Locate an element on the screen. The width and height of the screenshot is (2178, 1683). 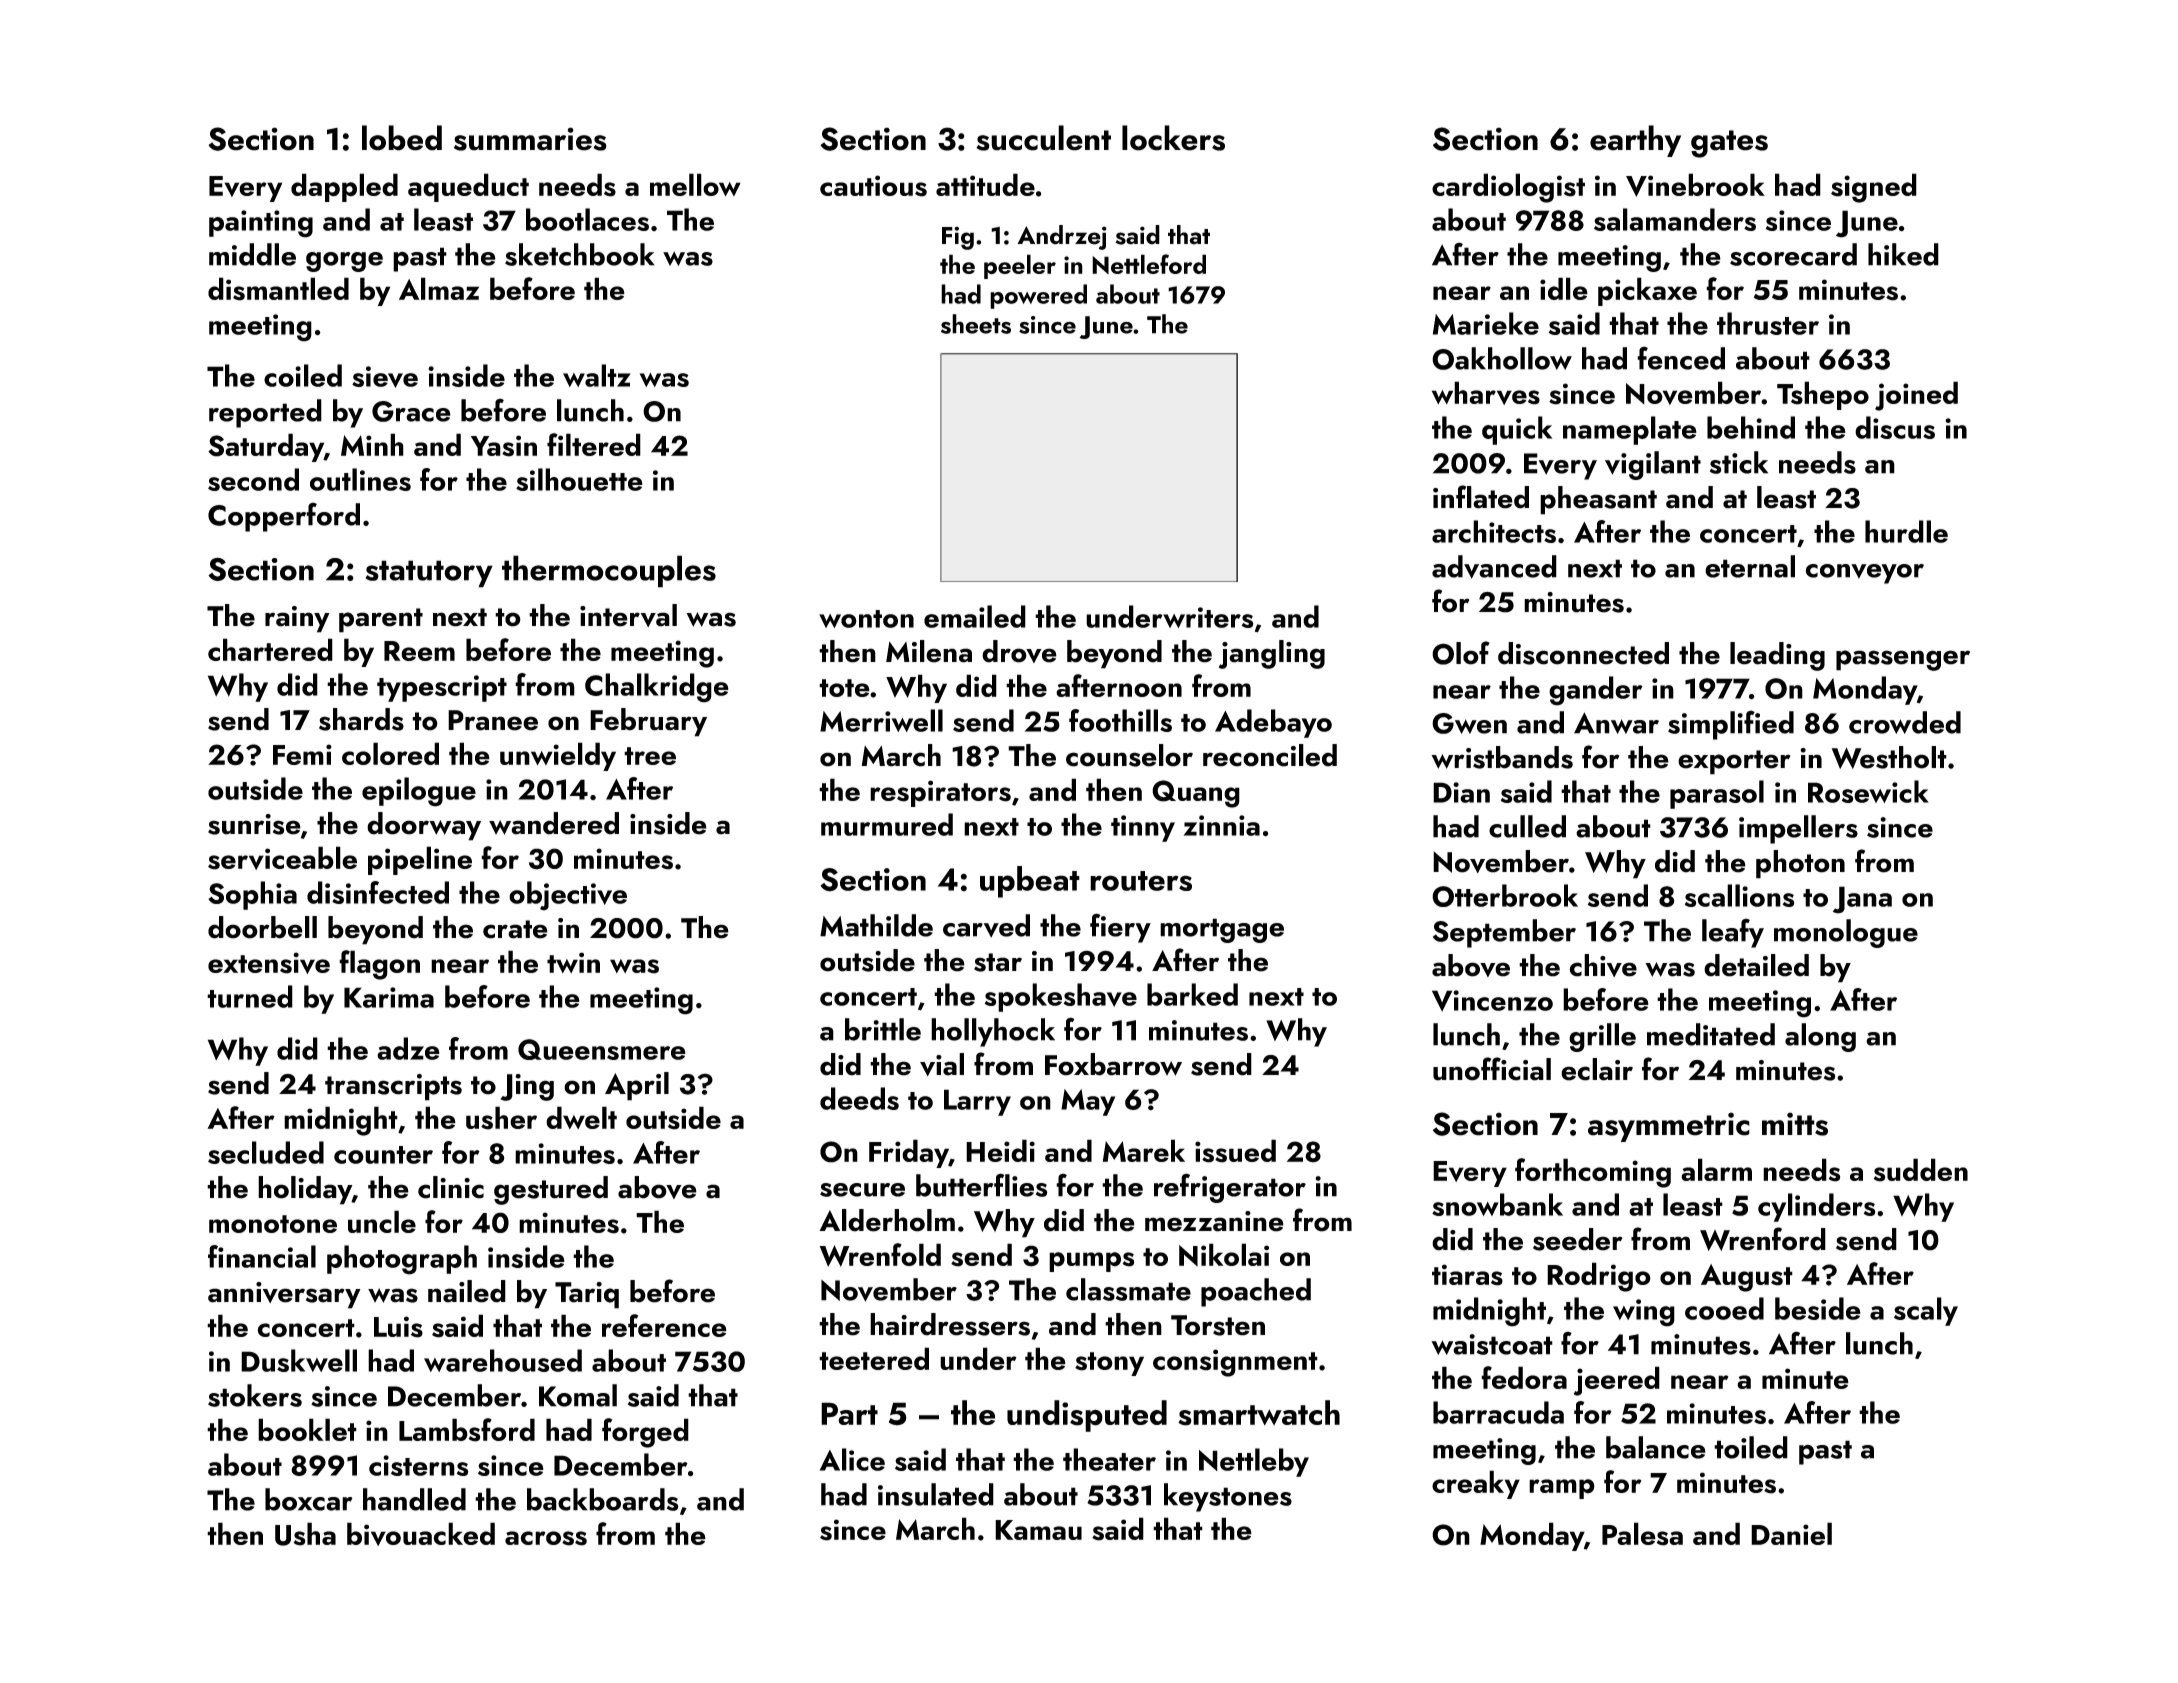
Kamau is located at coordinates (1038, 1530).
